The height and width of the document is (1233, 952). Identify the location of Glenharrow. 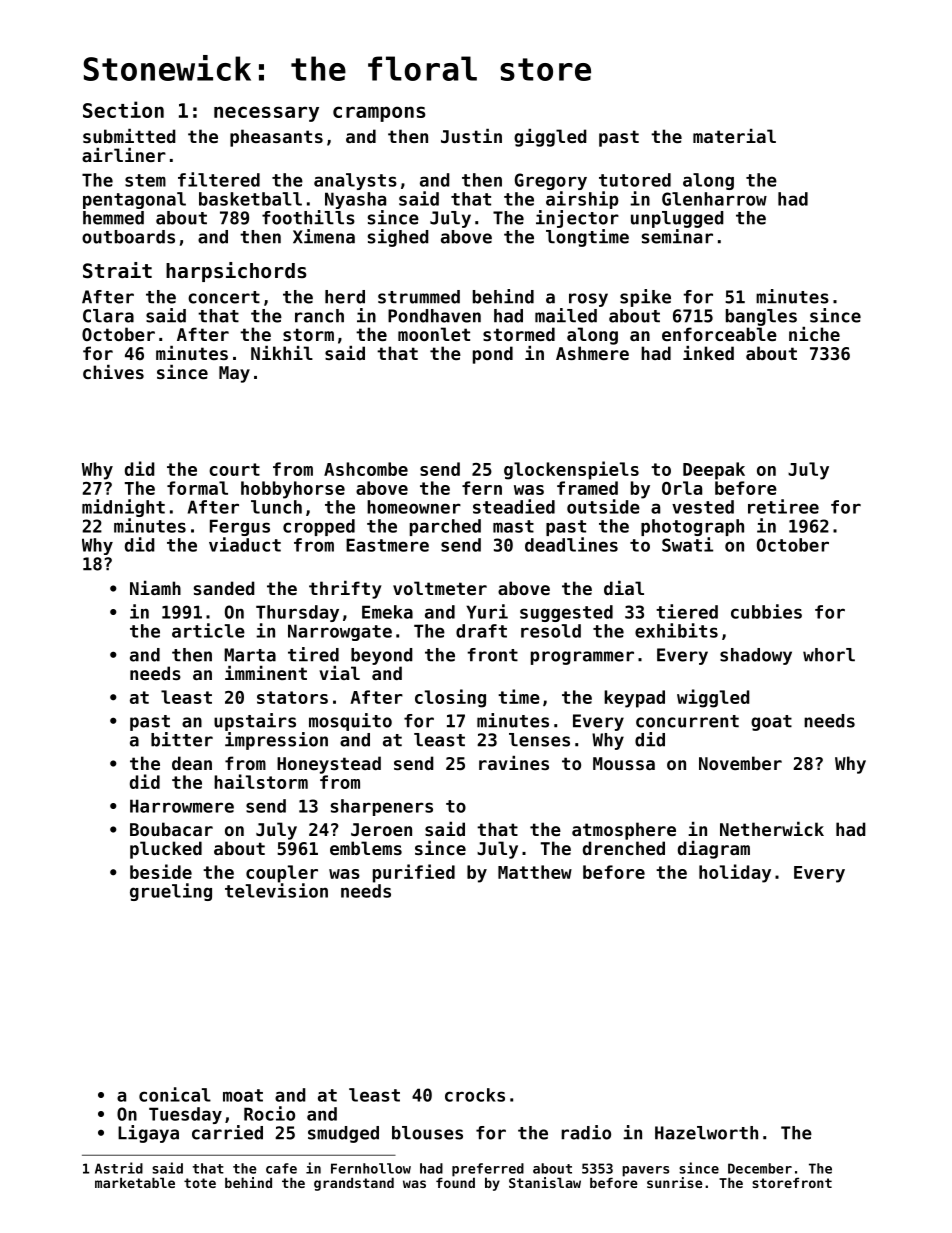
(714, 199).
